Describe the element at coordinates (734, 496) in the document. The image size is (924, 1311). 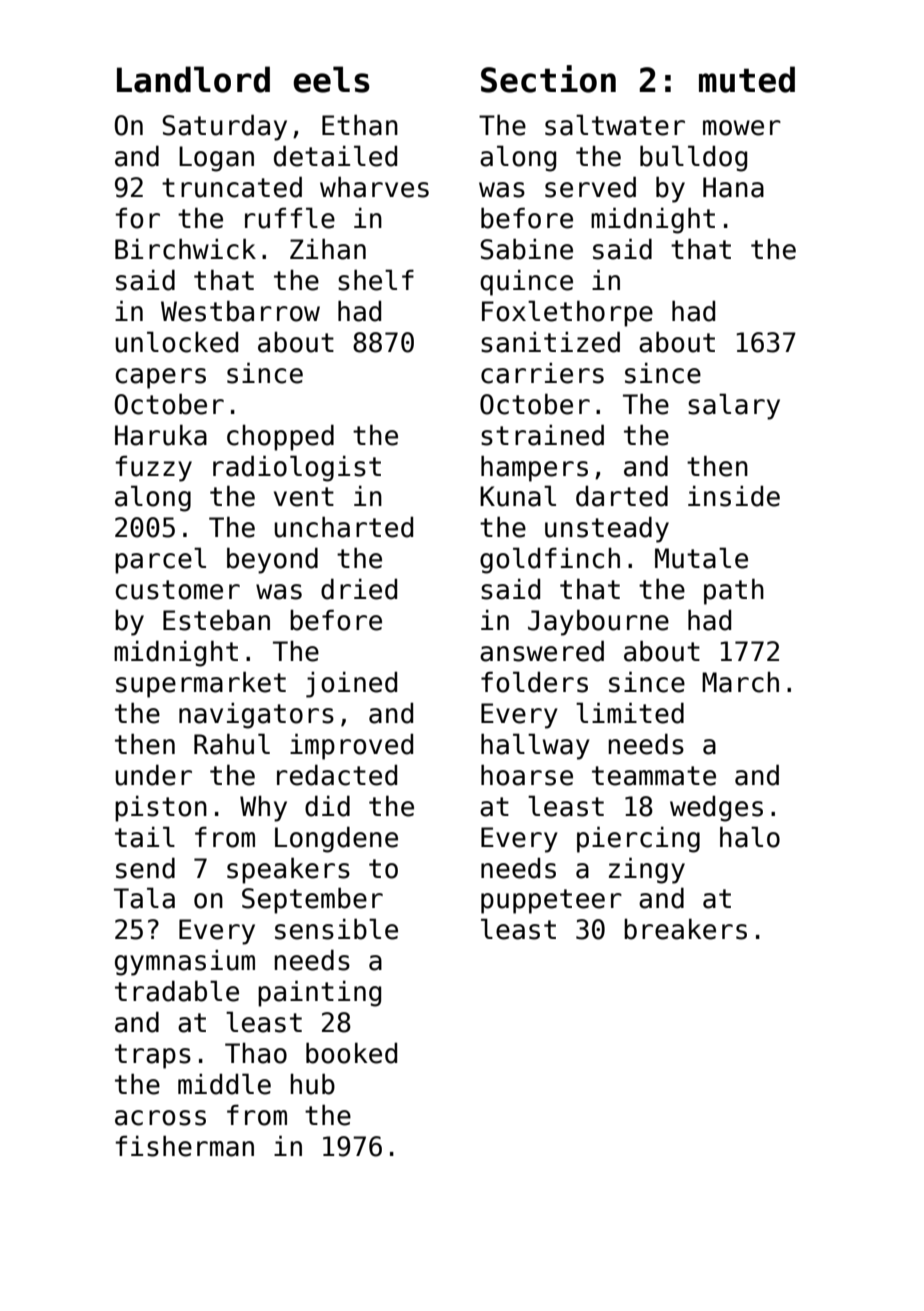
I see `inside` at that location.
